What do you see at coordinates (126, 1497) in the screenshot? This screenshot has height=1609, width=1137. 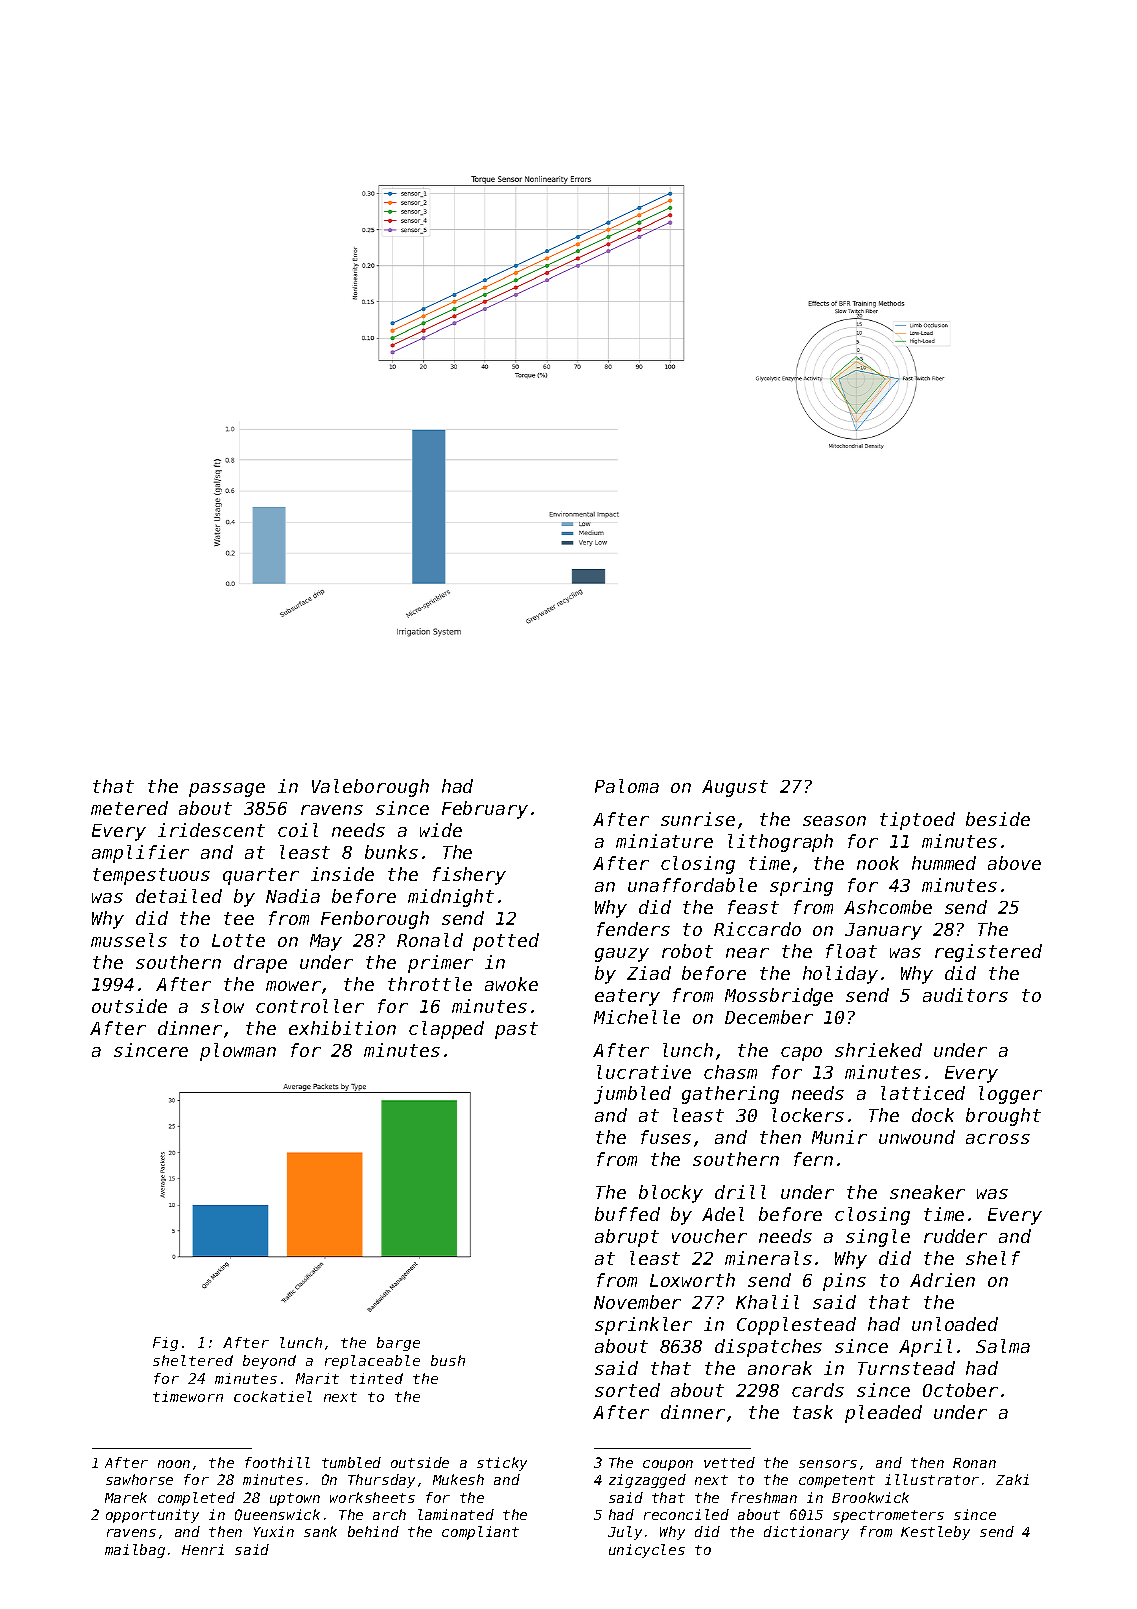 I see `Marek` at bounding box center [126, 1497].
